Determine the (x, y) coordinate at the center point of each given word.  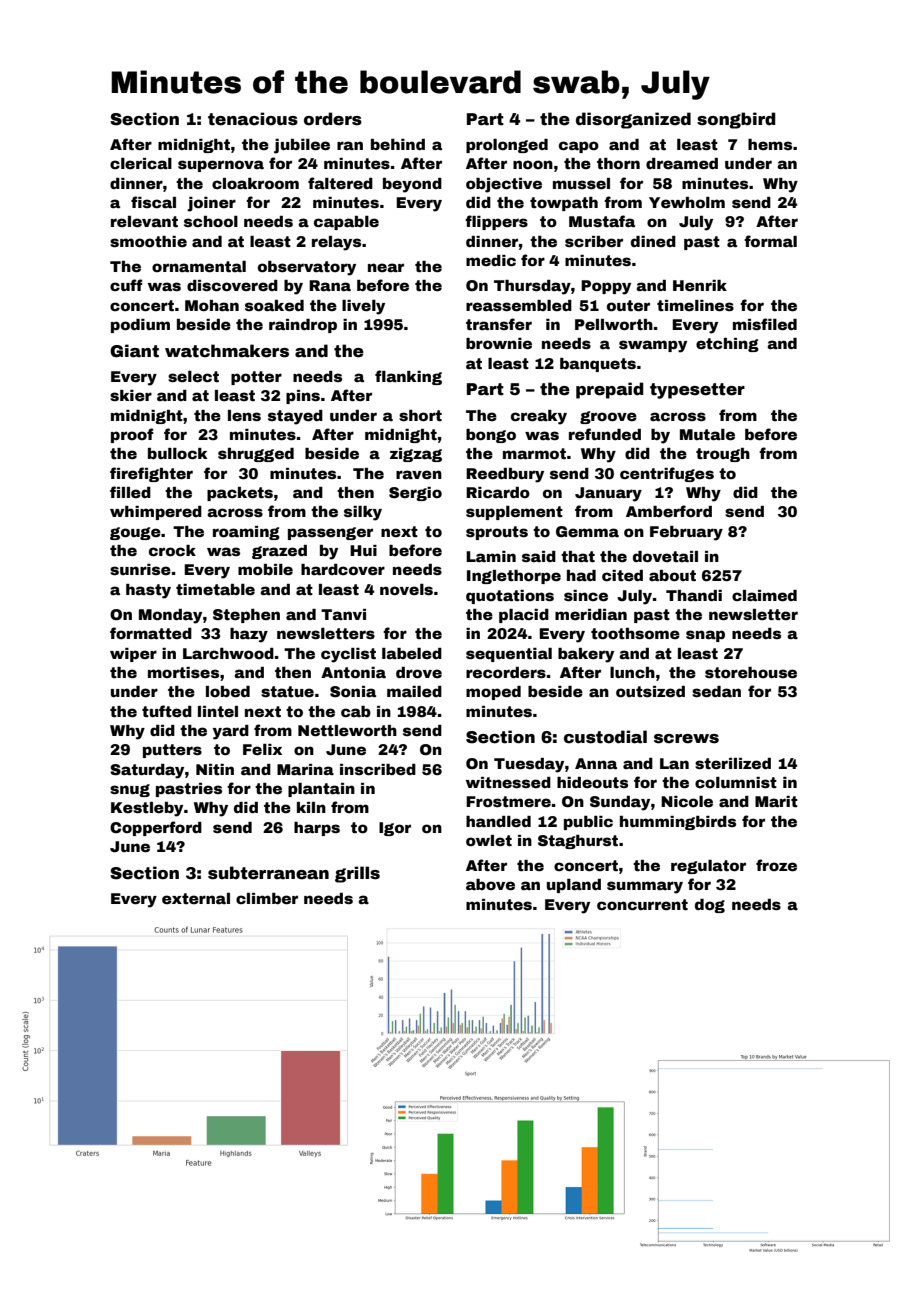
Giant (134, 351)
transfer (499, 324)
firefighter (151, 474)
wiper (133, 655)
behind (398, 144)
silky (363, 513)
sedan (716, 691)
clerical (141, 163)
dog (710, 906)
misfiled (765, 324)
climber (267, 898)
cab (356, 711)
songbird (736, 120)
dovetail (665, 556)
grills (357, 874)
